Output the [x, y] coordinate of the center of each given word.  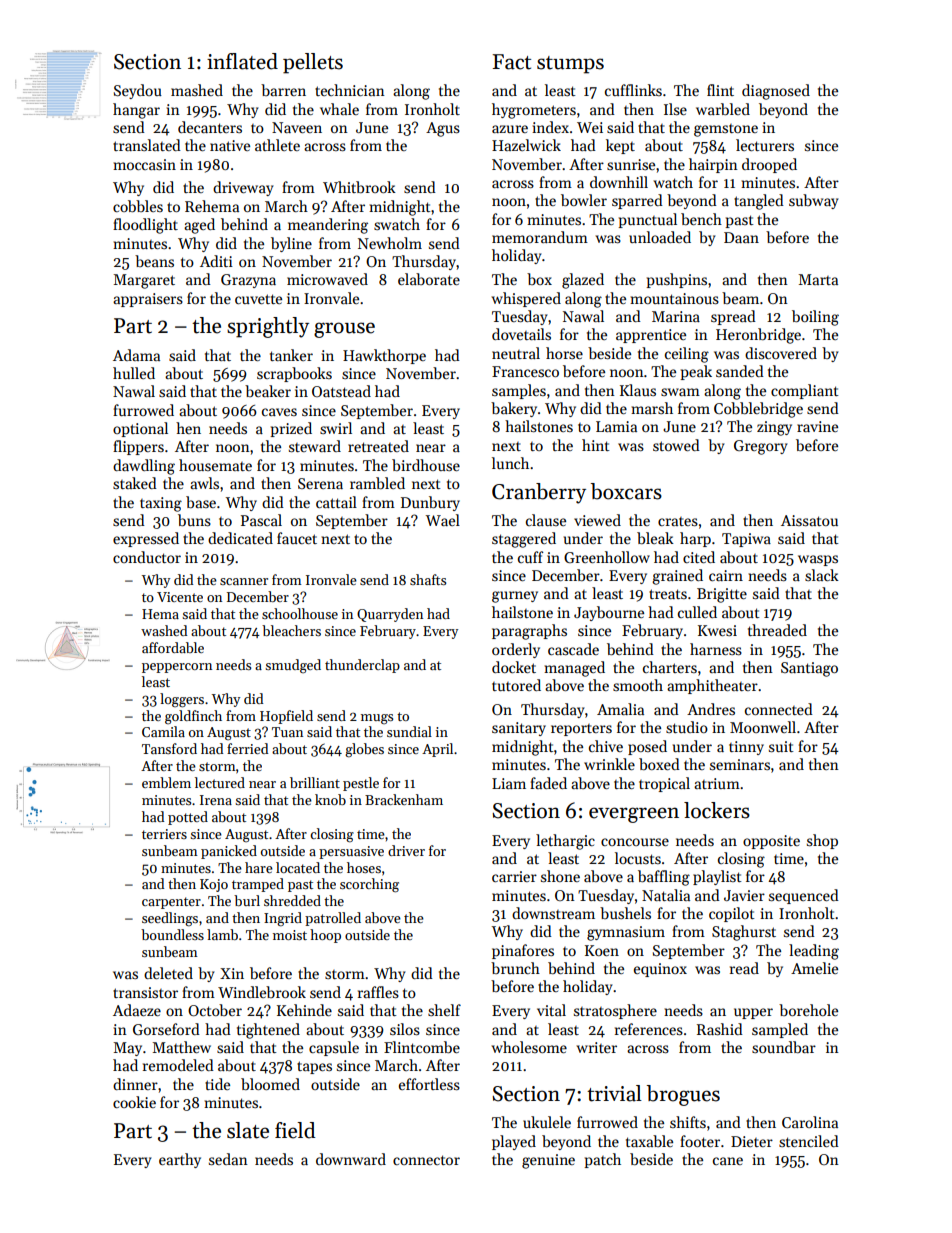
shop [822, 841]
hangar [136, 111]
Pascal [261, 520]
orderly [516, 650]
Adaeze [137, 1010]
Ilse [675, 109]
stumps [570, 65]
